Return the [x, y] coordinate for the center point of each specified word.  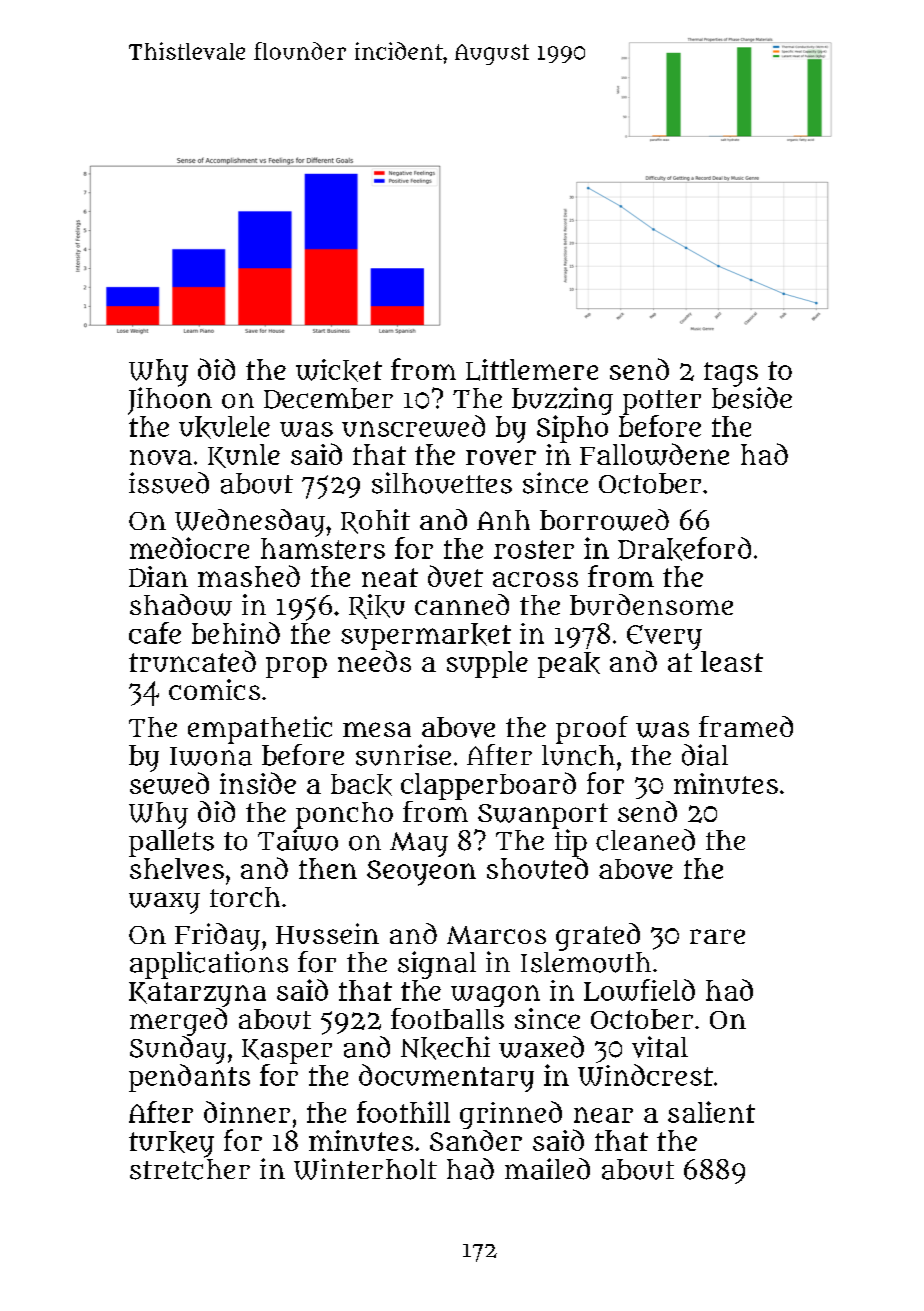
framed [746, 726]
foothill [403, 1112]
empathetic [260, 730]
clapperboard [488, 786]
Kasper [287, 1051]
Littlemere [532, 370]
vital [660, 1047]
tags [731, 374]
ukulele [224, 427]
